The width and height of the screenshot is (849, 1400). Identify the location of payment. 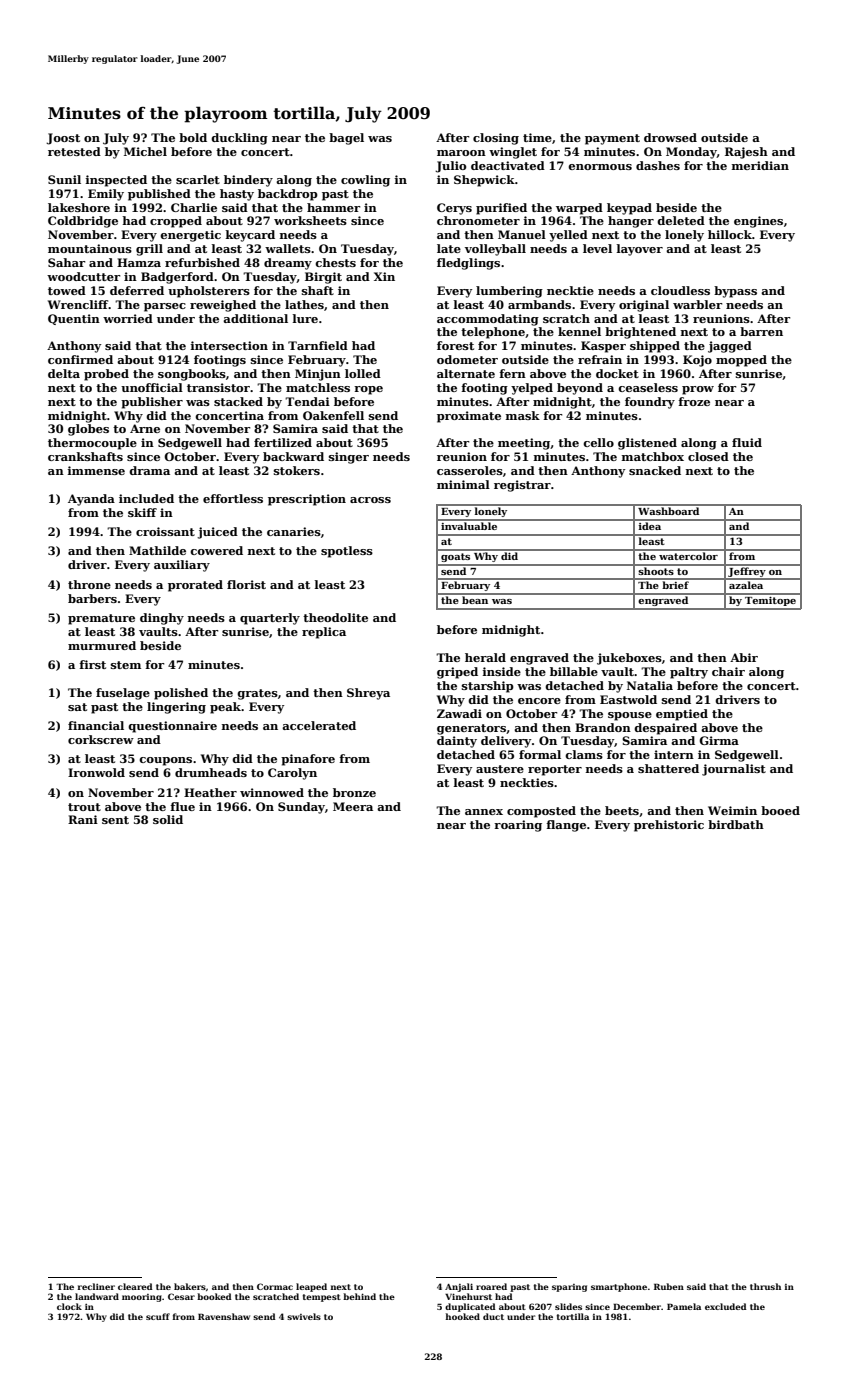
(612, 139).
